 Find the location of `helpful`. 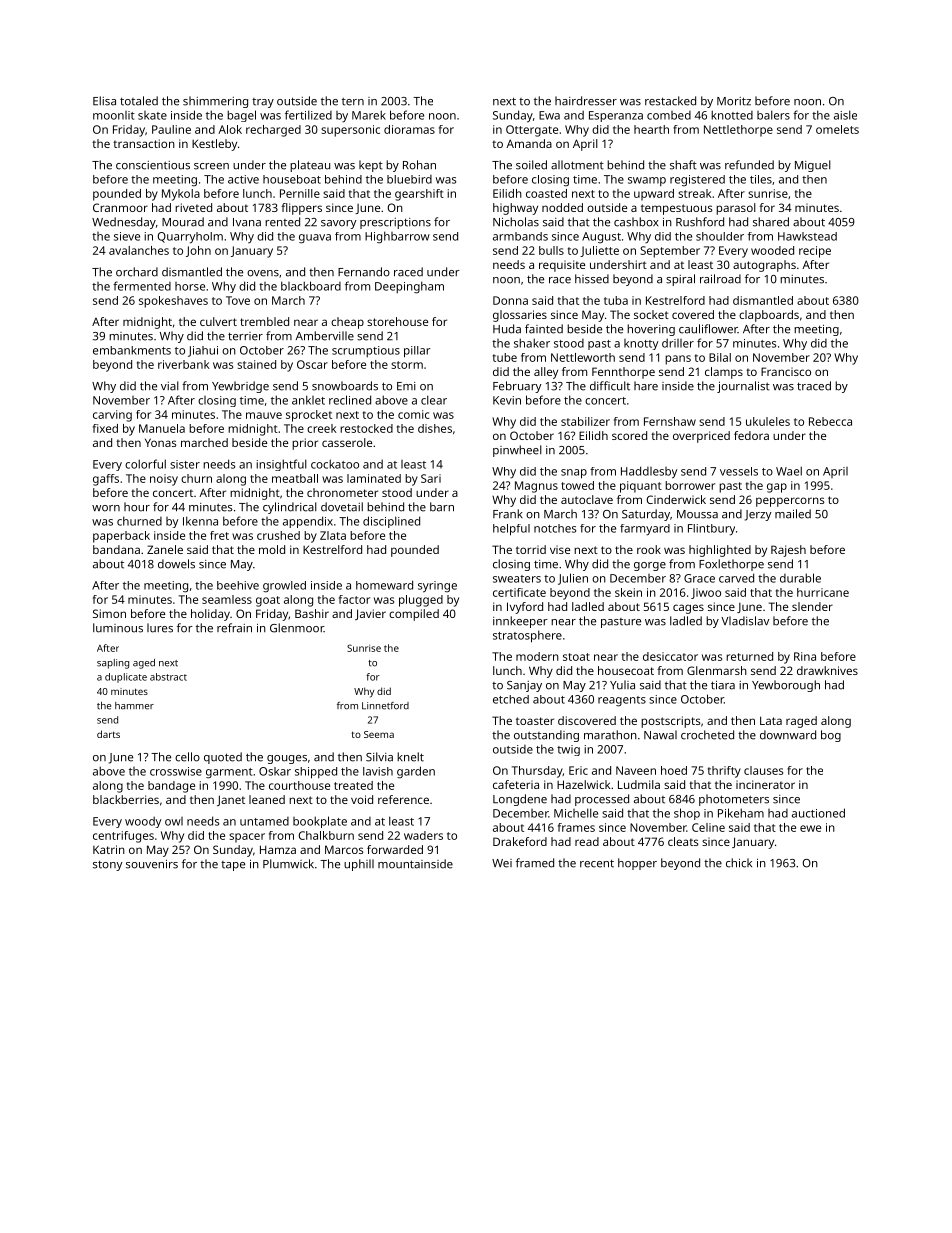

helpful is located at coordinates (511, 530).
